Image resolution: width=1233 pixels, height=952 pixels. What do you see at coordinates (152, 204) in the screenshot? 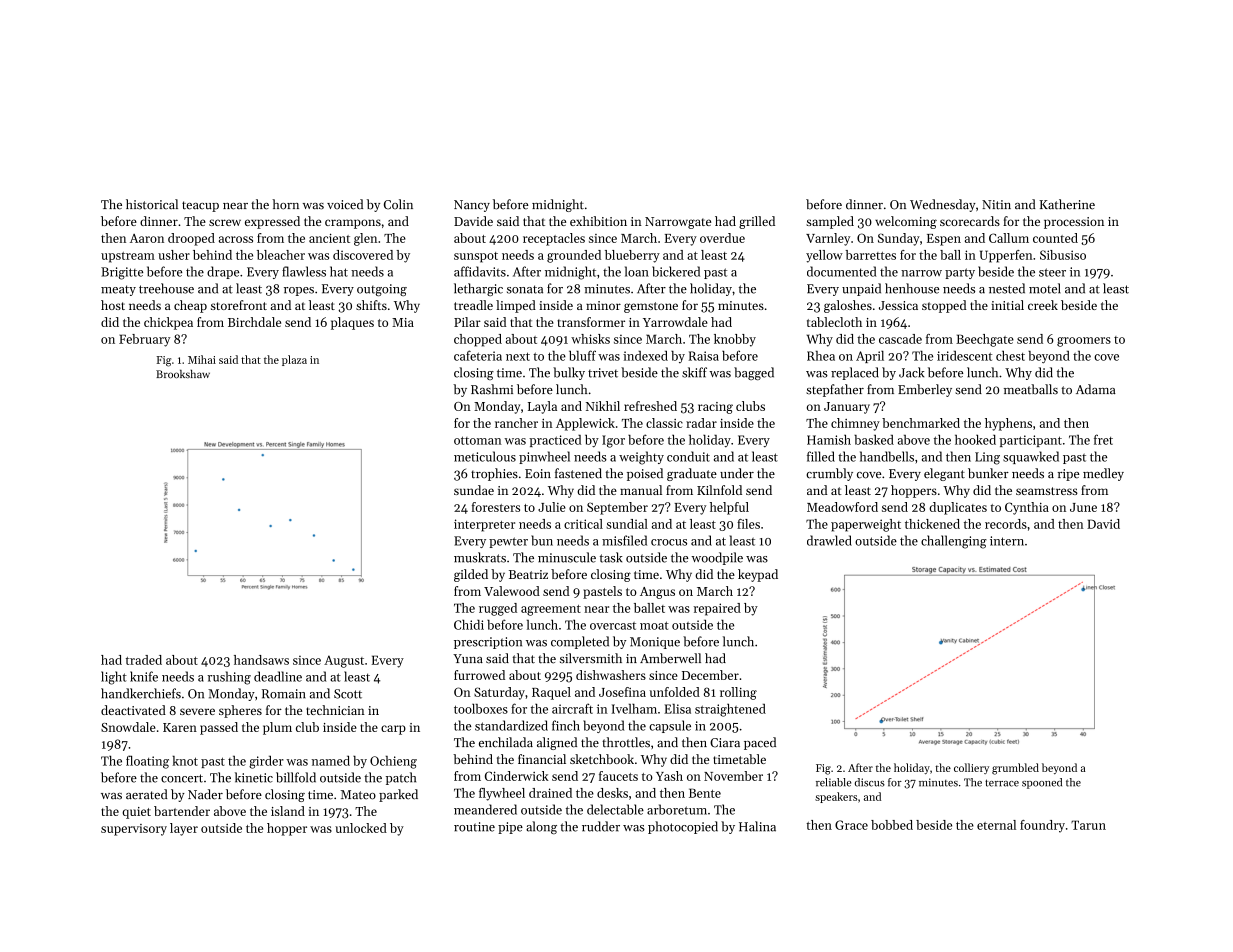
I see `historical` at bounding box center [152, 204].
